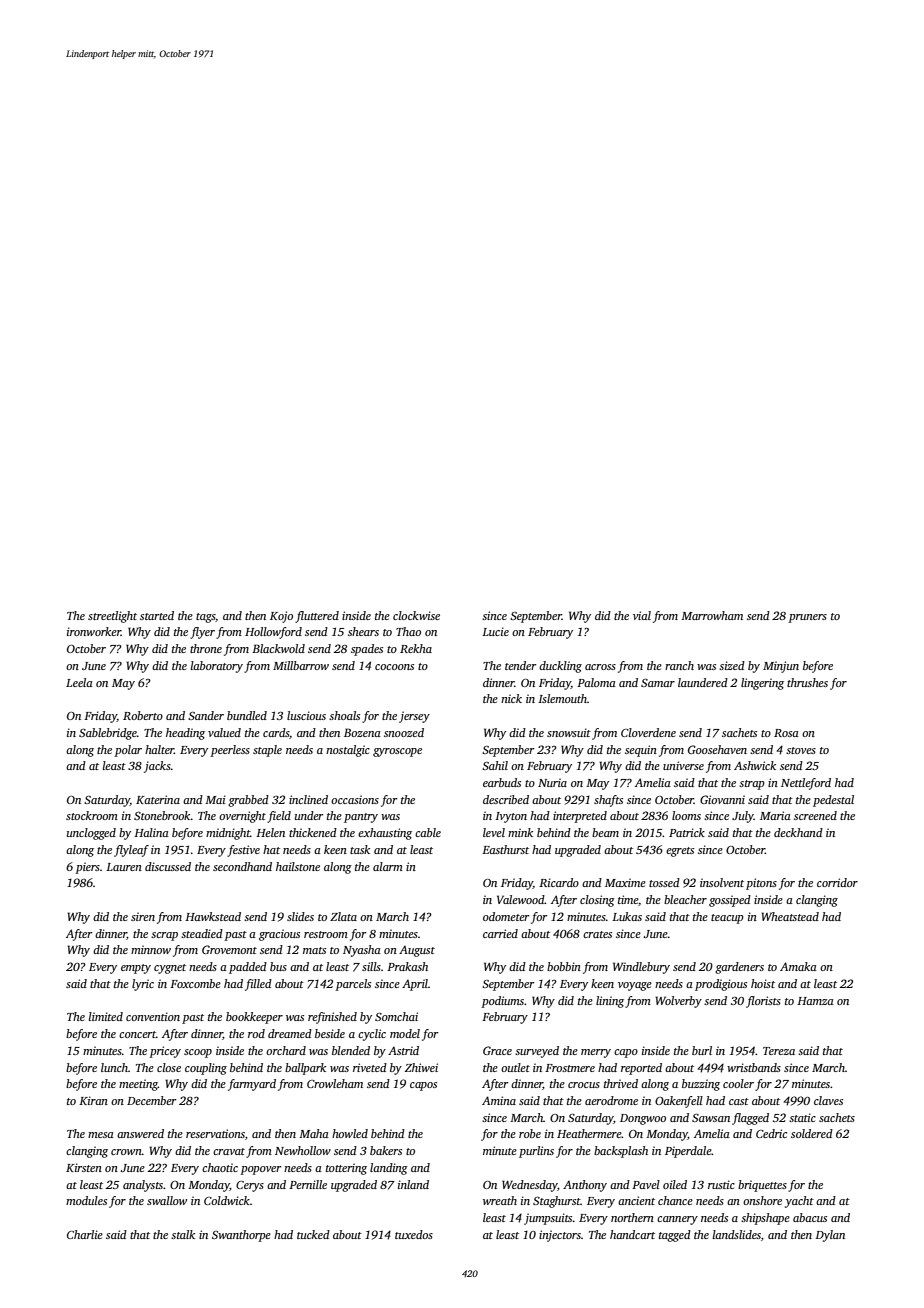 This image has height=1308, width=924. I want to click on Charlie, so click(85, 1234).
